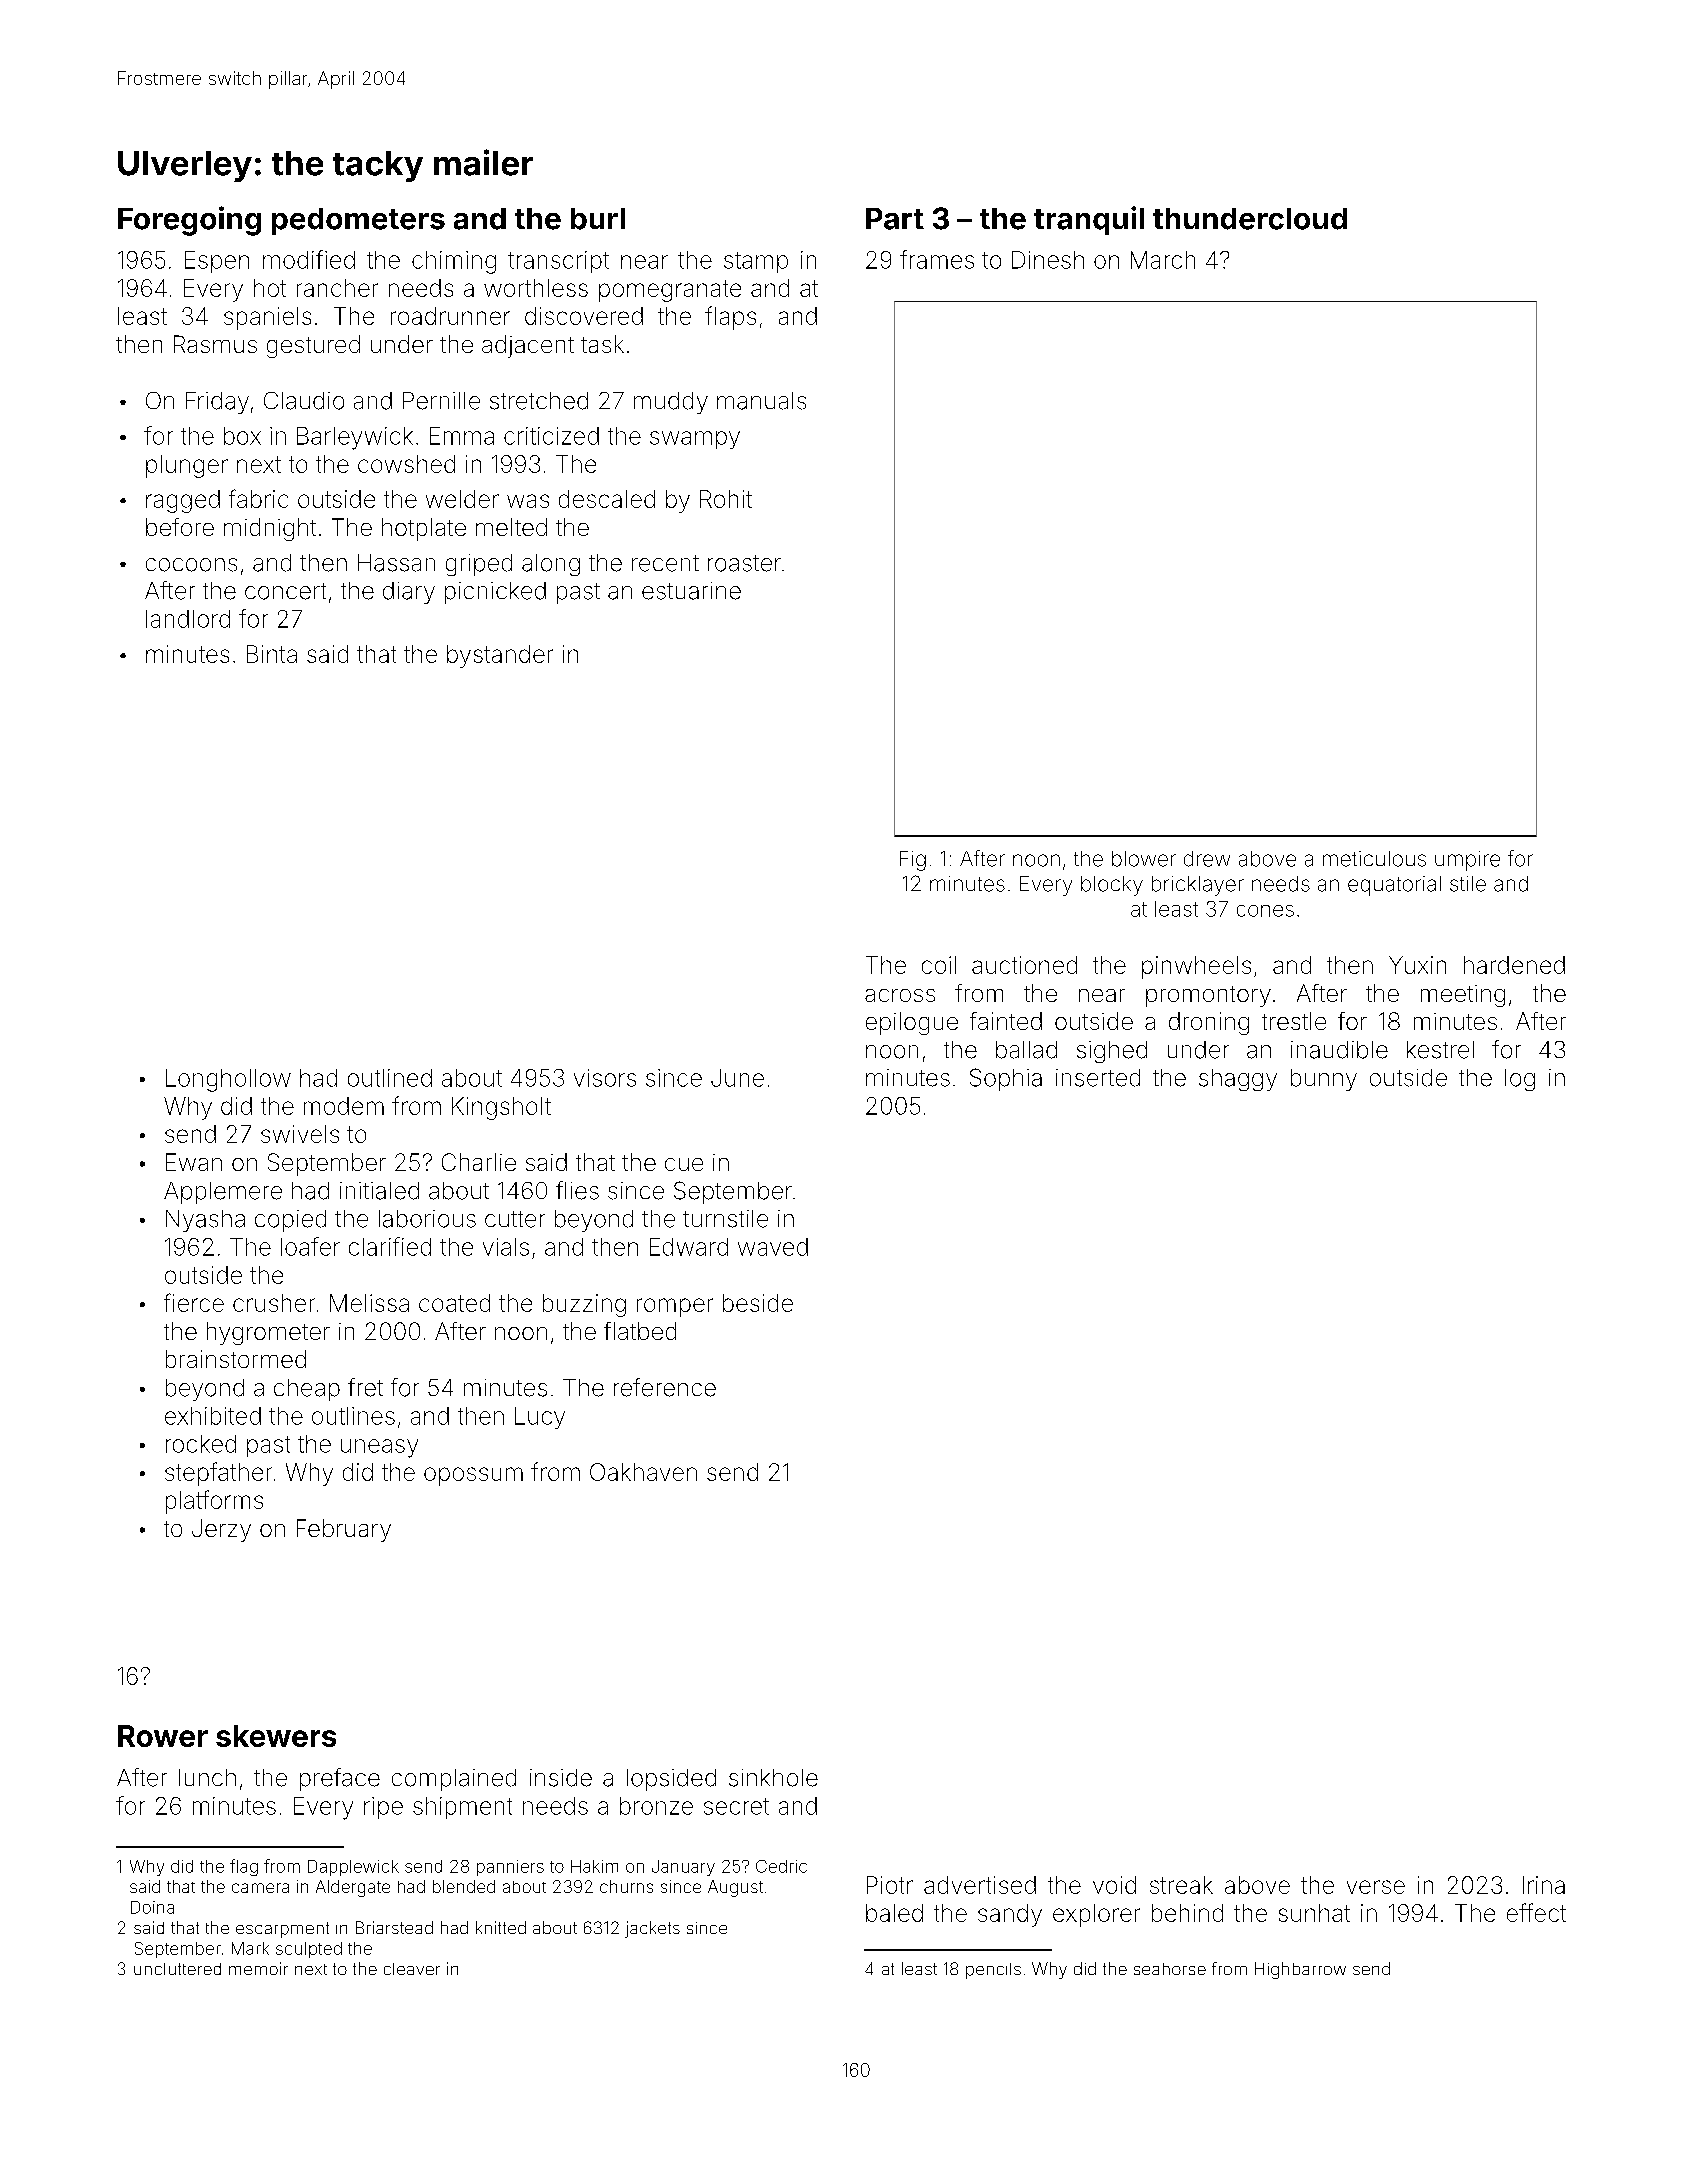 The width and height of the page is (1683, 2178). What do you see at coordinates (758, 1303) in the page?
I see `beside` at bounding box center [758, 1303].
